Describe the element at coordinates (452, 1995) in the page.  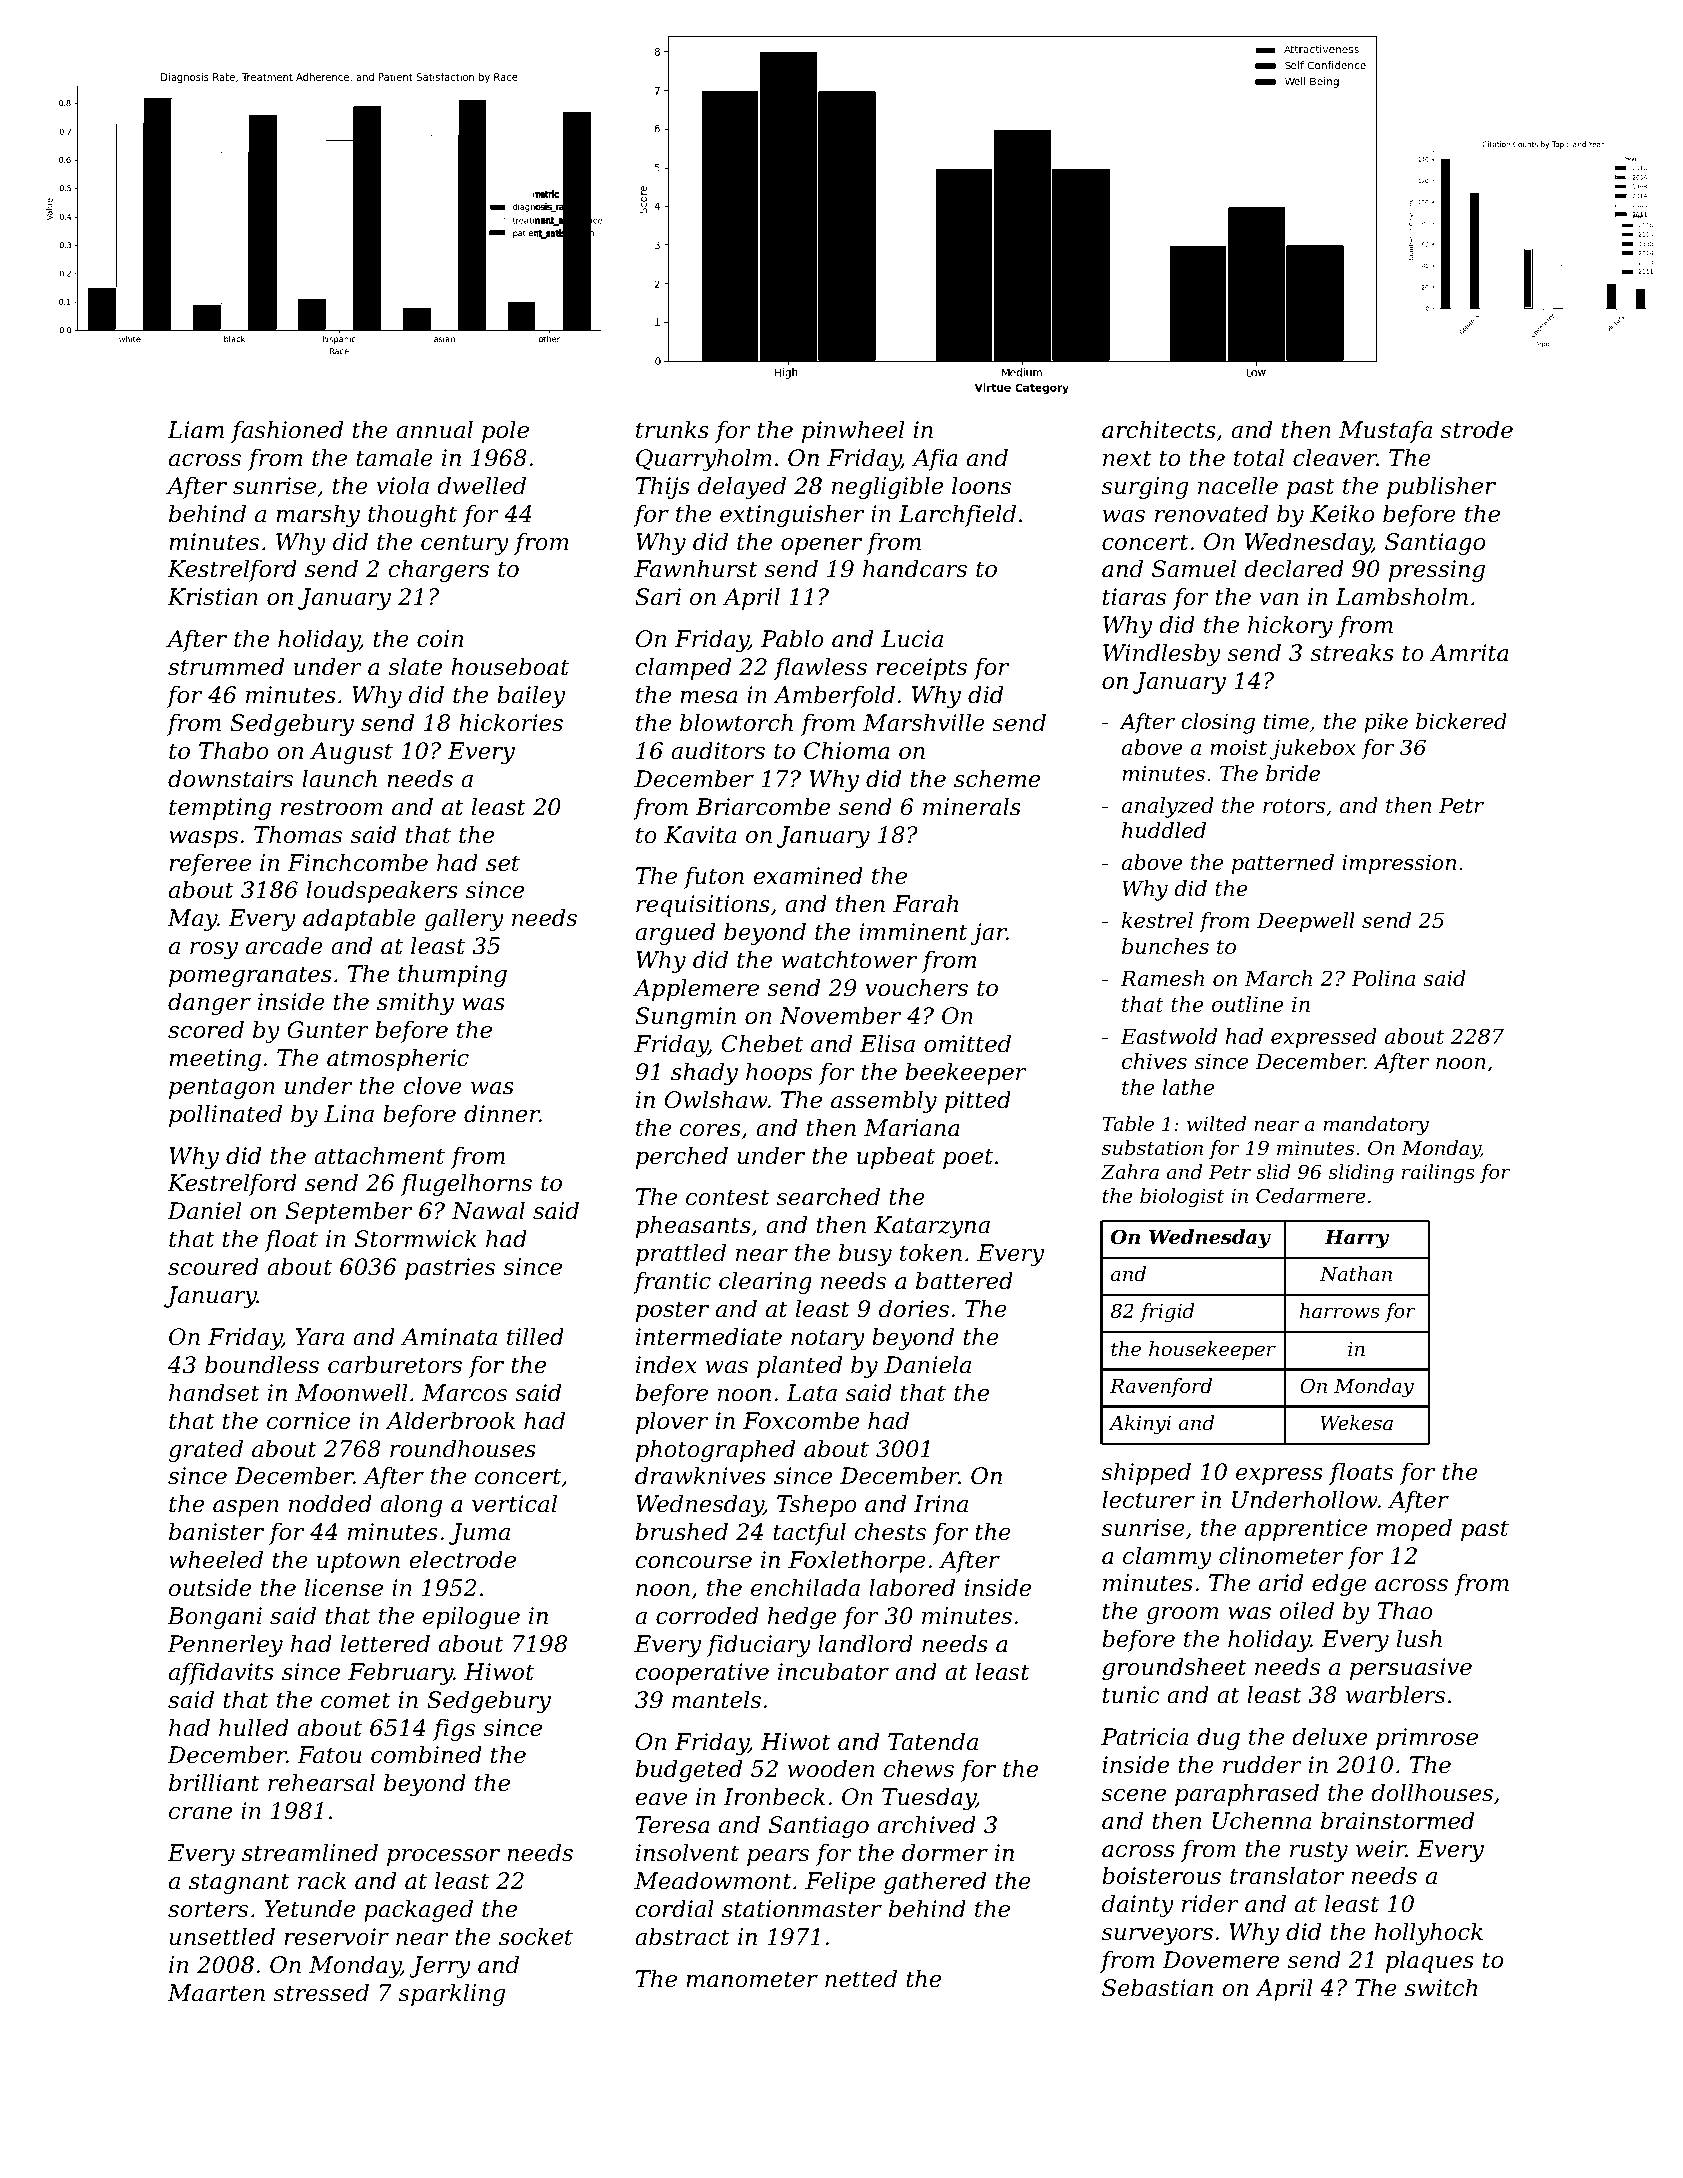
I see `sparkling` at that location.
